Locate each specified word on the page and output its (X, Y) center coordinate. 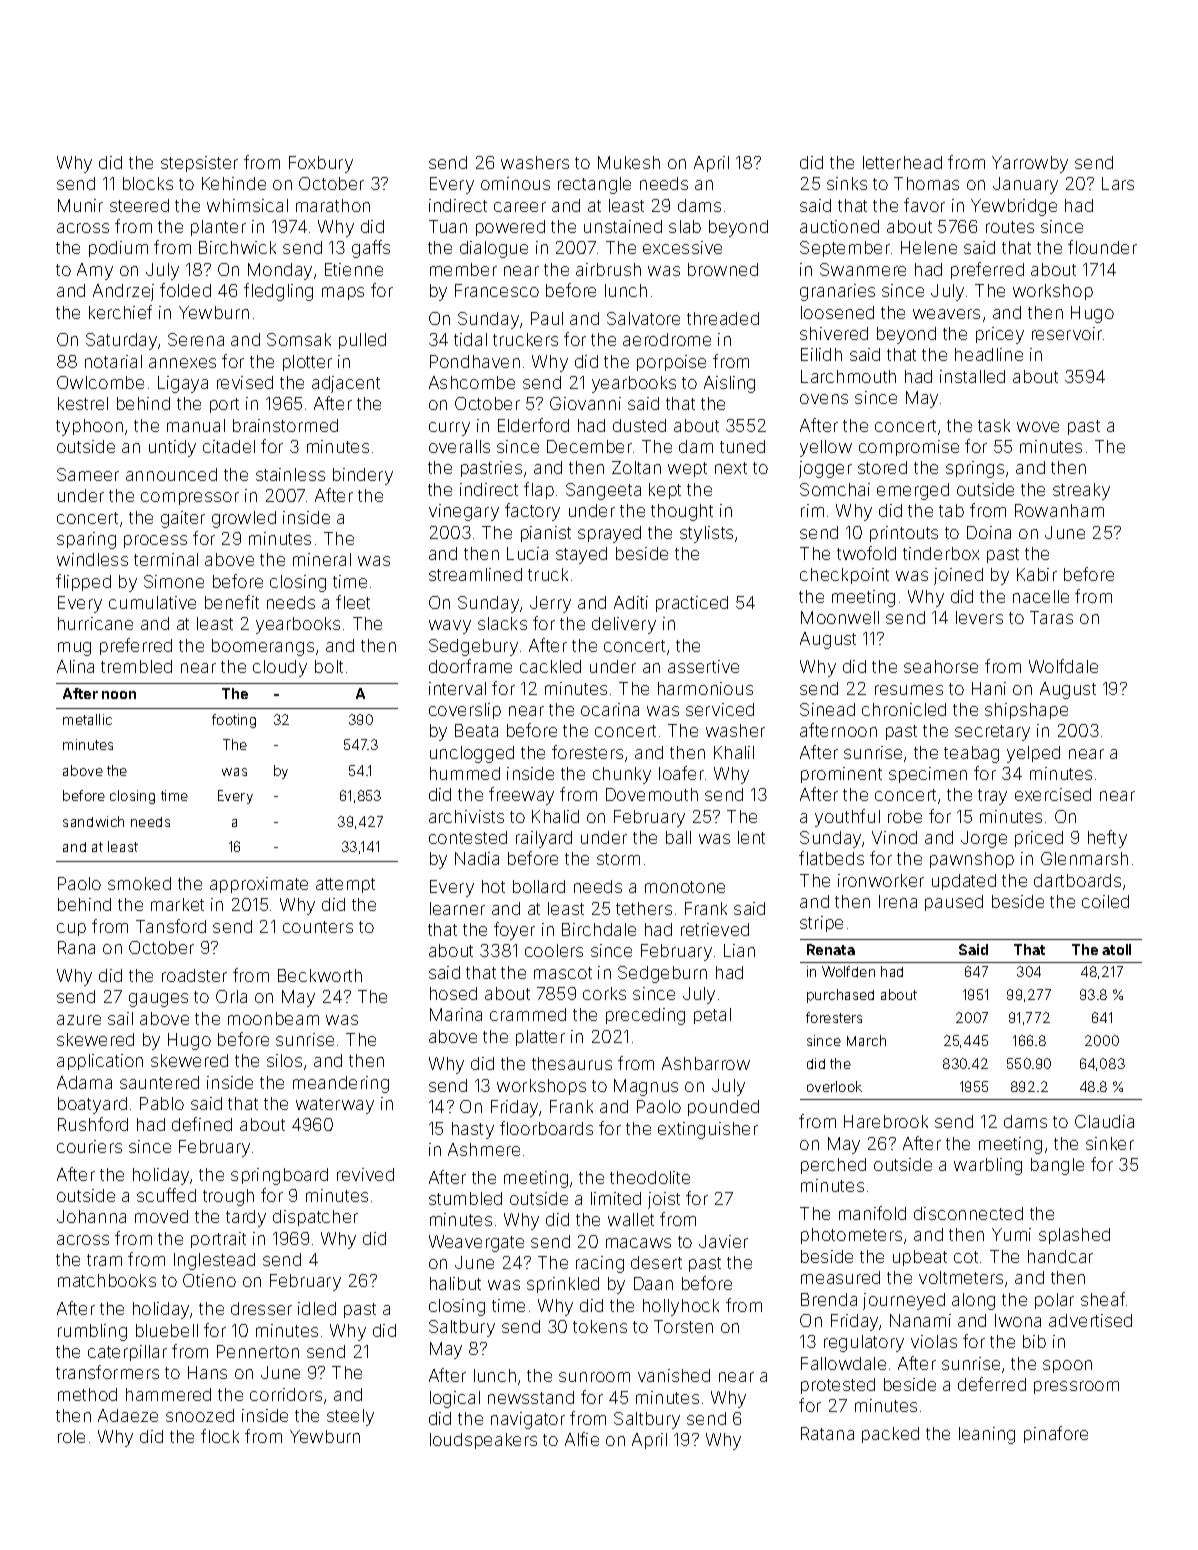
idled (317, 1308)
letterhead (902, 162)
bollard (539, 886)
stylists (706, 534)
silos (284, 1060)
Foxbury (321, 164)
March (866, 1040)
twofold (866, 553)
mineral (322, 559)
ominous (515, 183)
